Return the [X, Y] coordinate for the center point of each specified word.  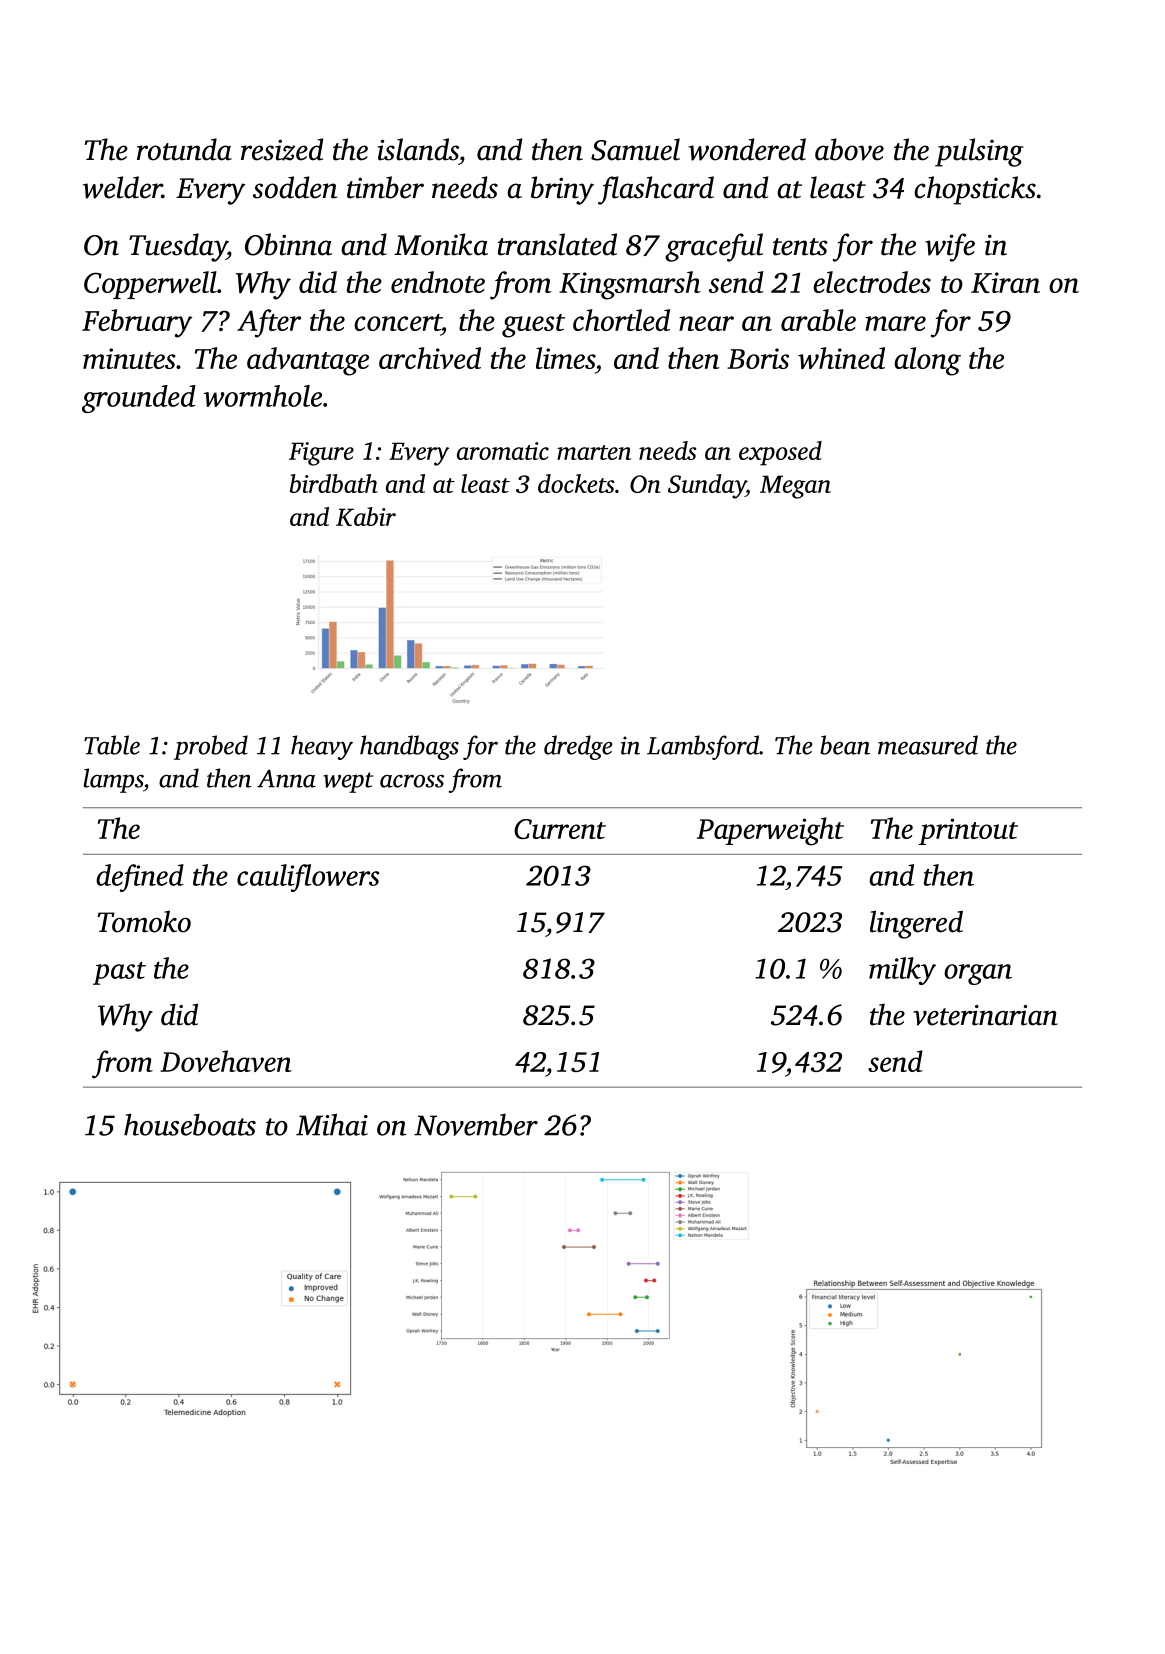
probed [211, 747]
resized [282, 149]
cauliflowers [308, 878]
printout [968, 831]
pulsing [979, 152]
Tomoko [144, 921]
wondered [747, 149]
